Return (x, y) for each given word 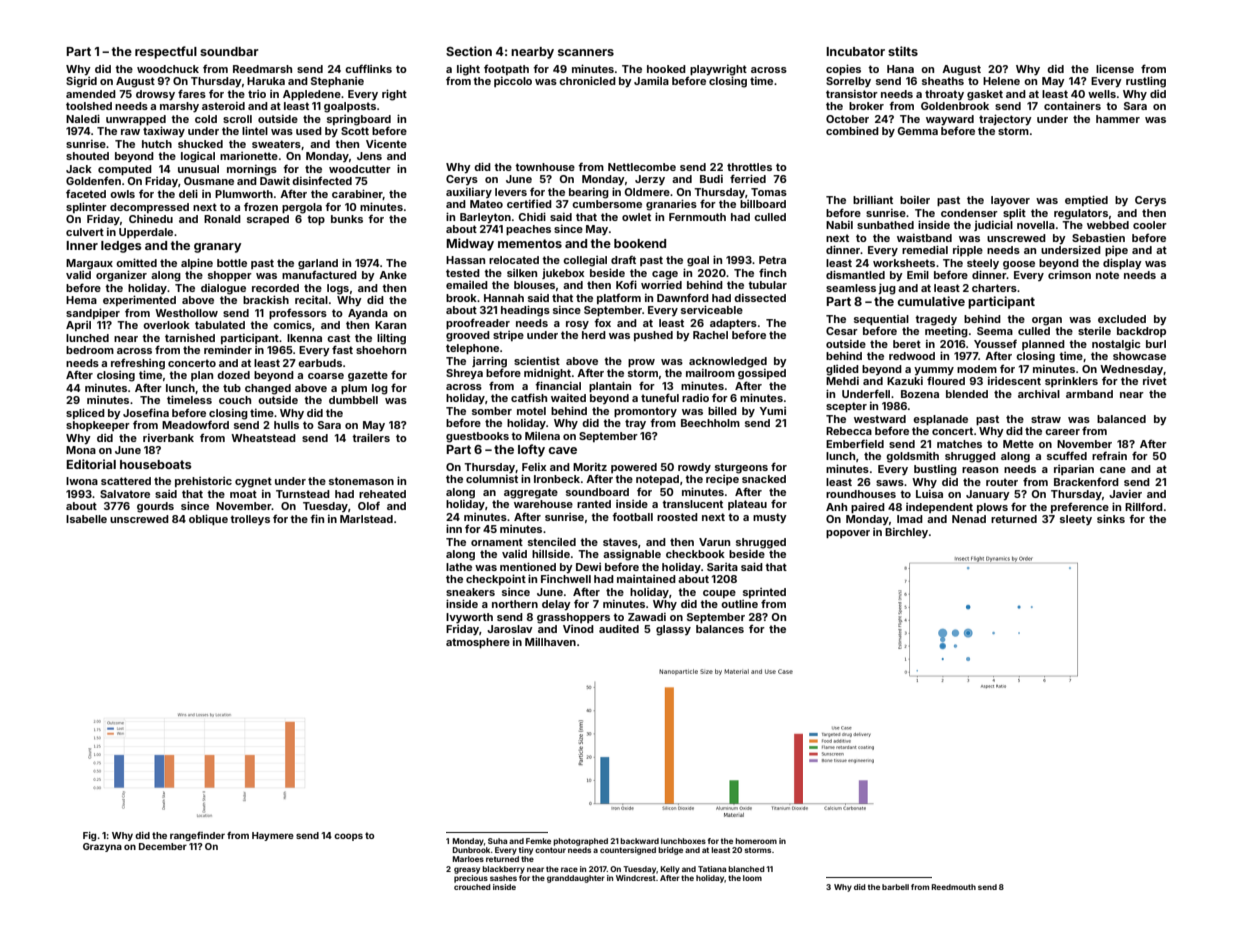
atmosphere (478, 643)
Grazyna (102, 847)
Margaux (89, 264)
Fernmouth (697, 217)
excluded (1122, 319)
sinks (1111, 518)
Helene (1001, 81)
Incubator (855, 51)
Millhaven (550, 641)
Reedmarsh (262, 69)
